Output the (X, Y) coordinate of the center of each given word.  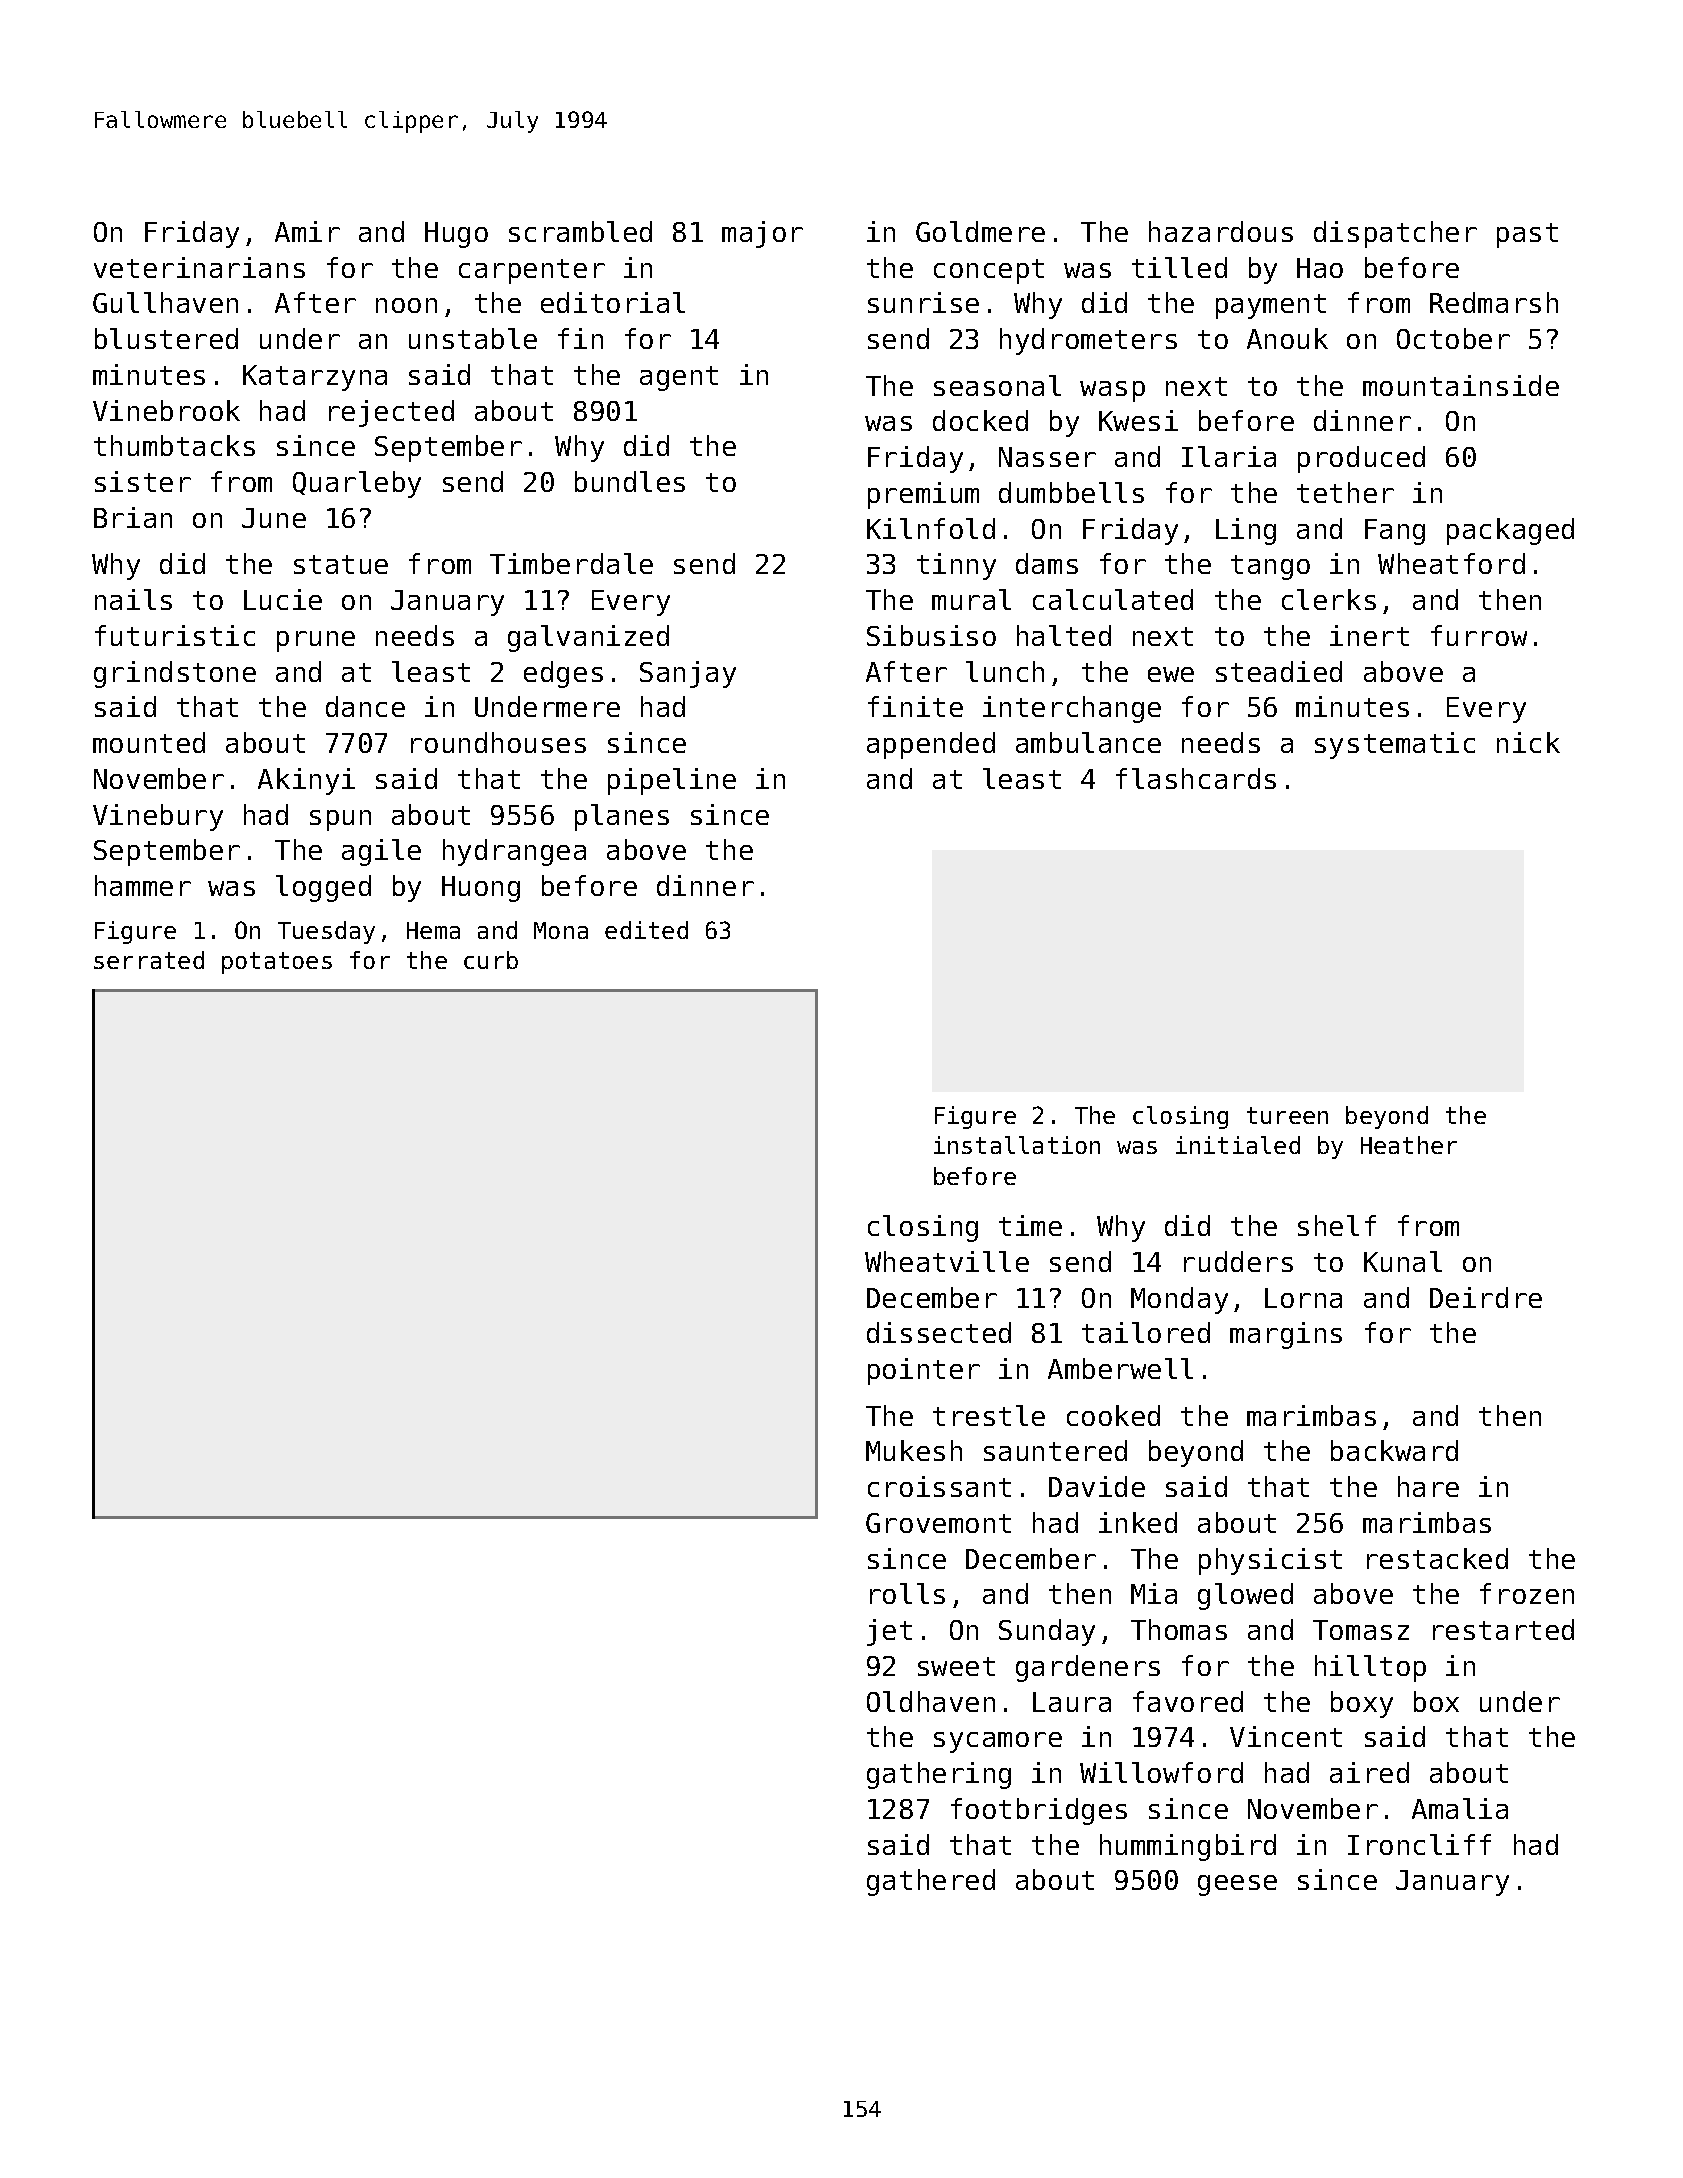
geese (1237, 1885)
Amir (307, 231)
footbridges (1039, 1811)
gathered (931, 1882)
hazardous (1221, 231)
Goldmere (980, 231)
